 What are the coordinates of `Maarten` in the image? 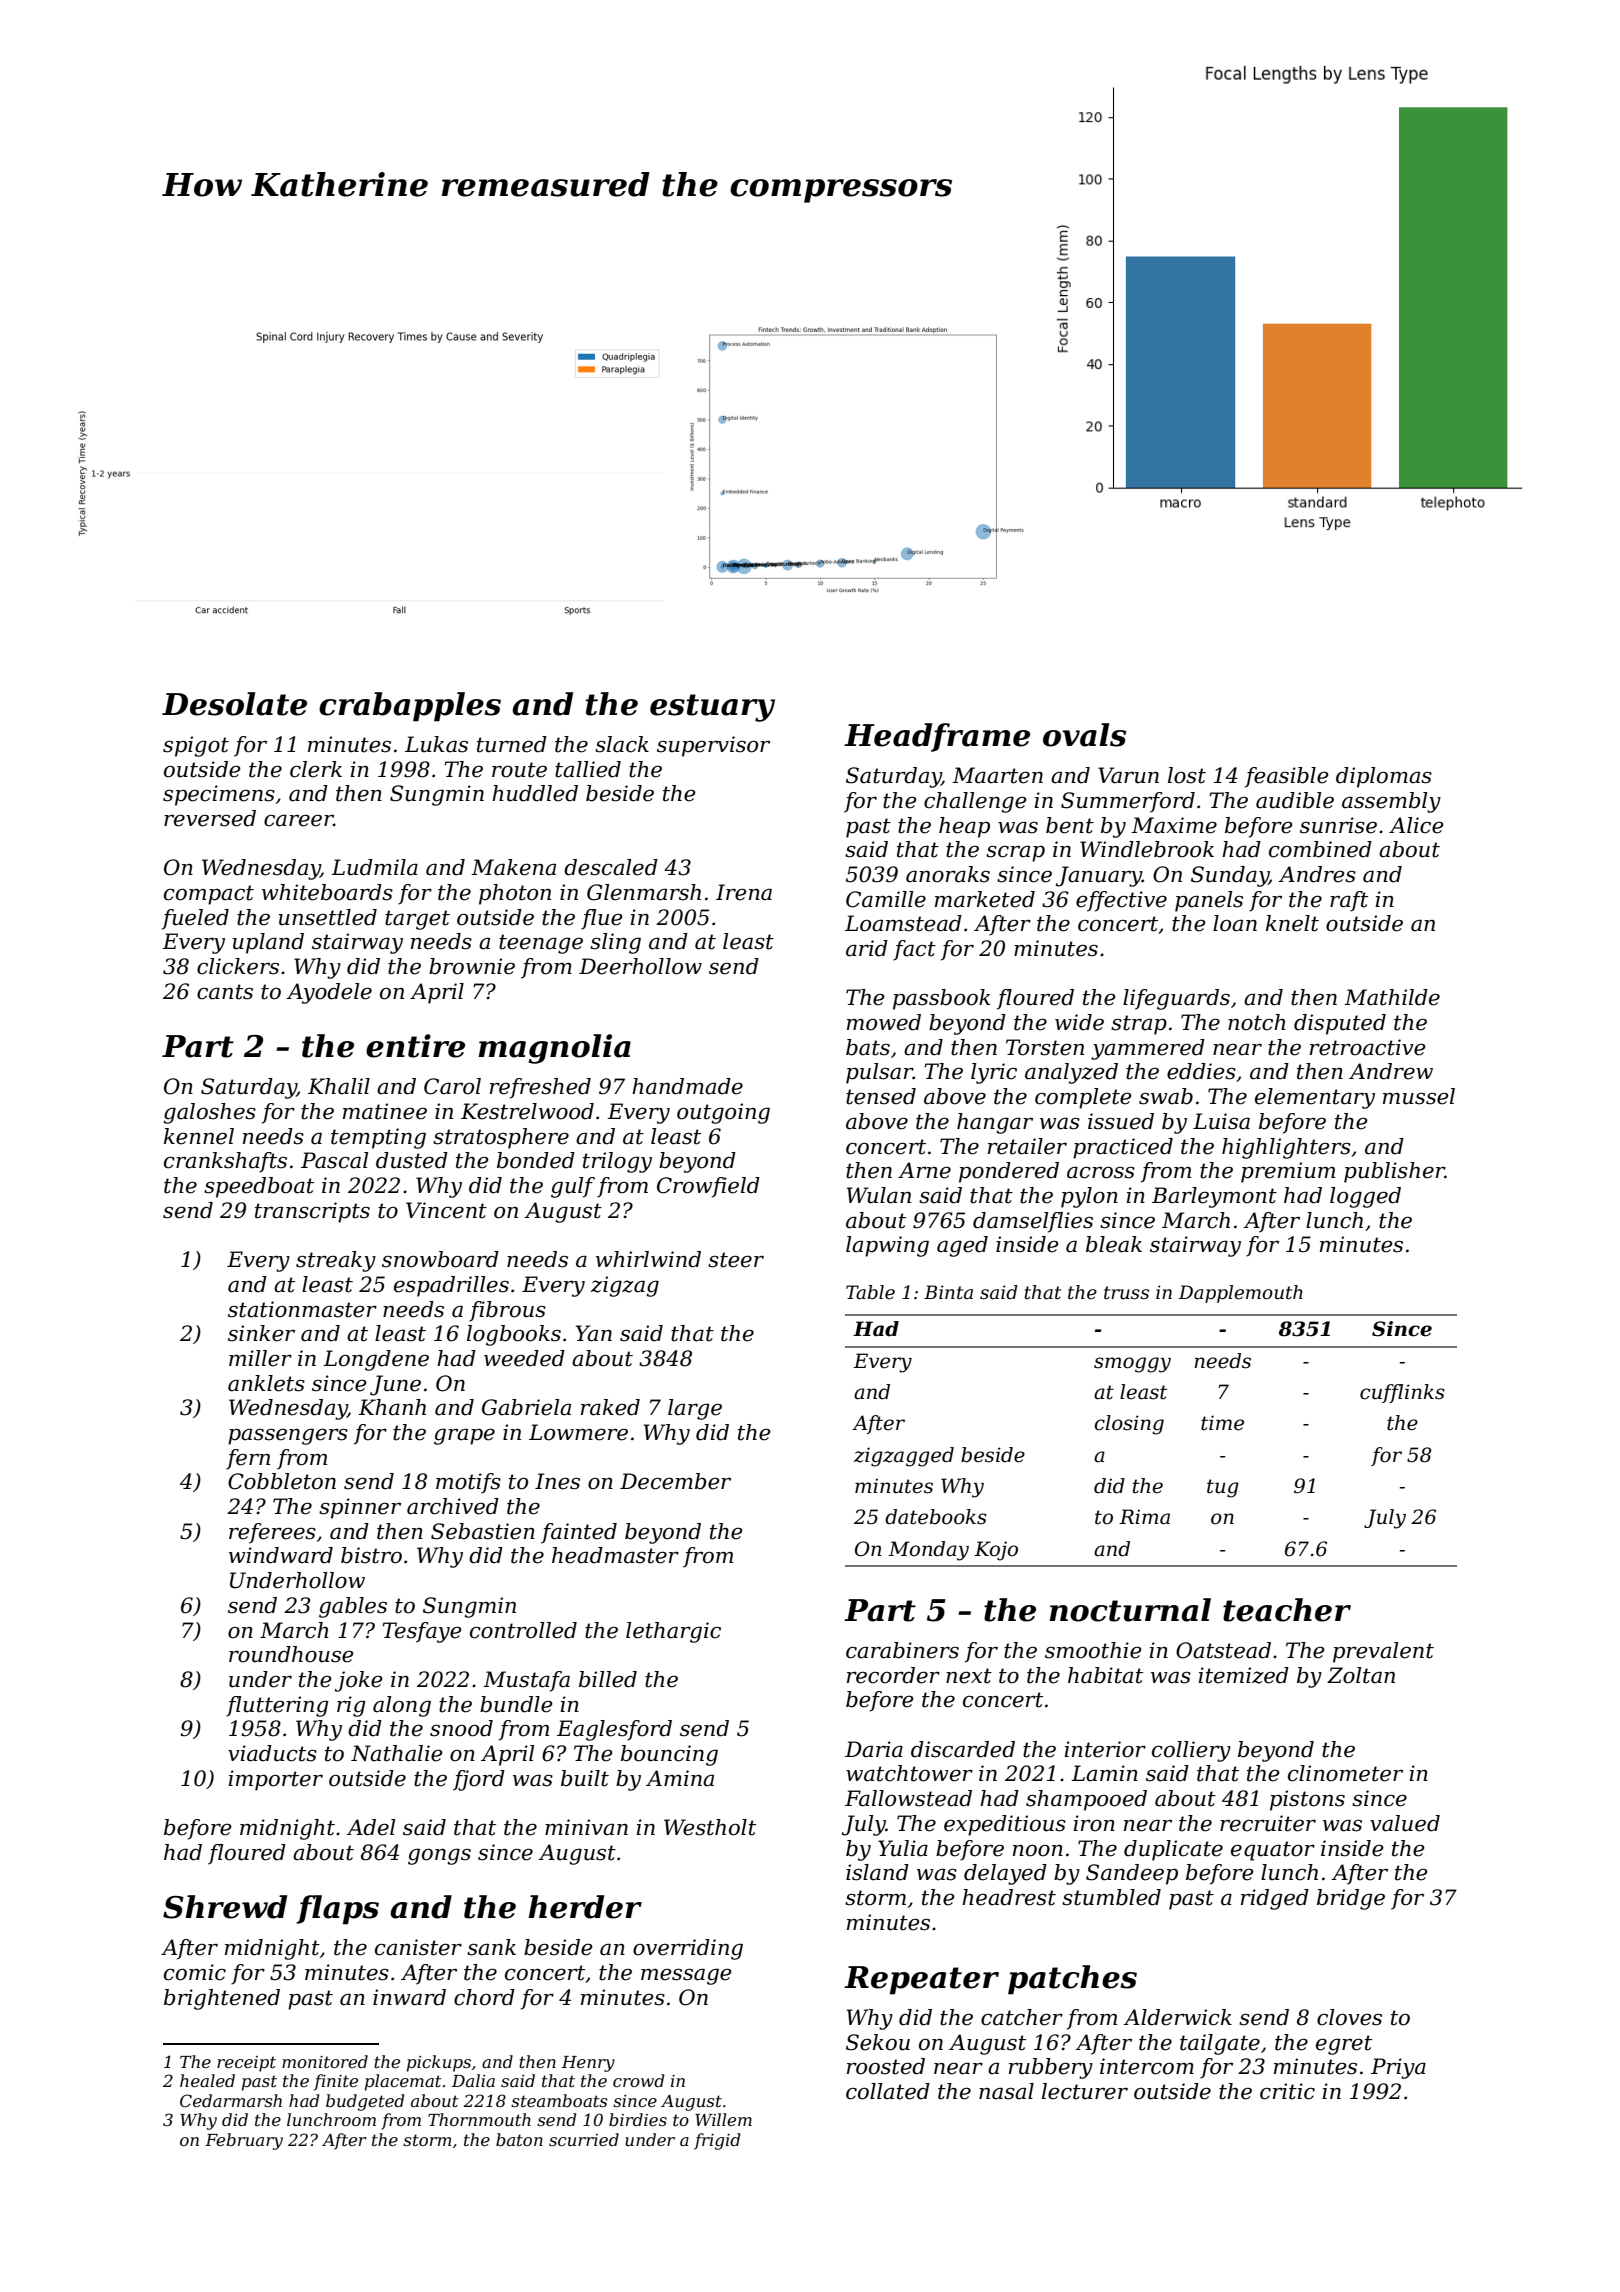 It's located at (997, 775).
